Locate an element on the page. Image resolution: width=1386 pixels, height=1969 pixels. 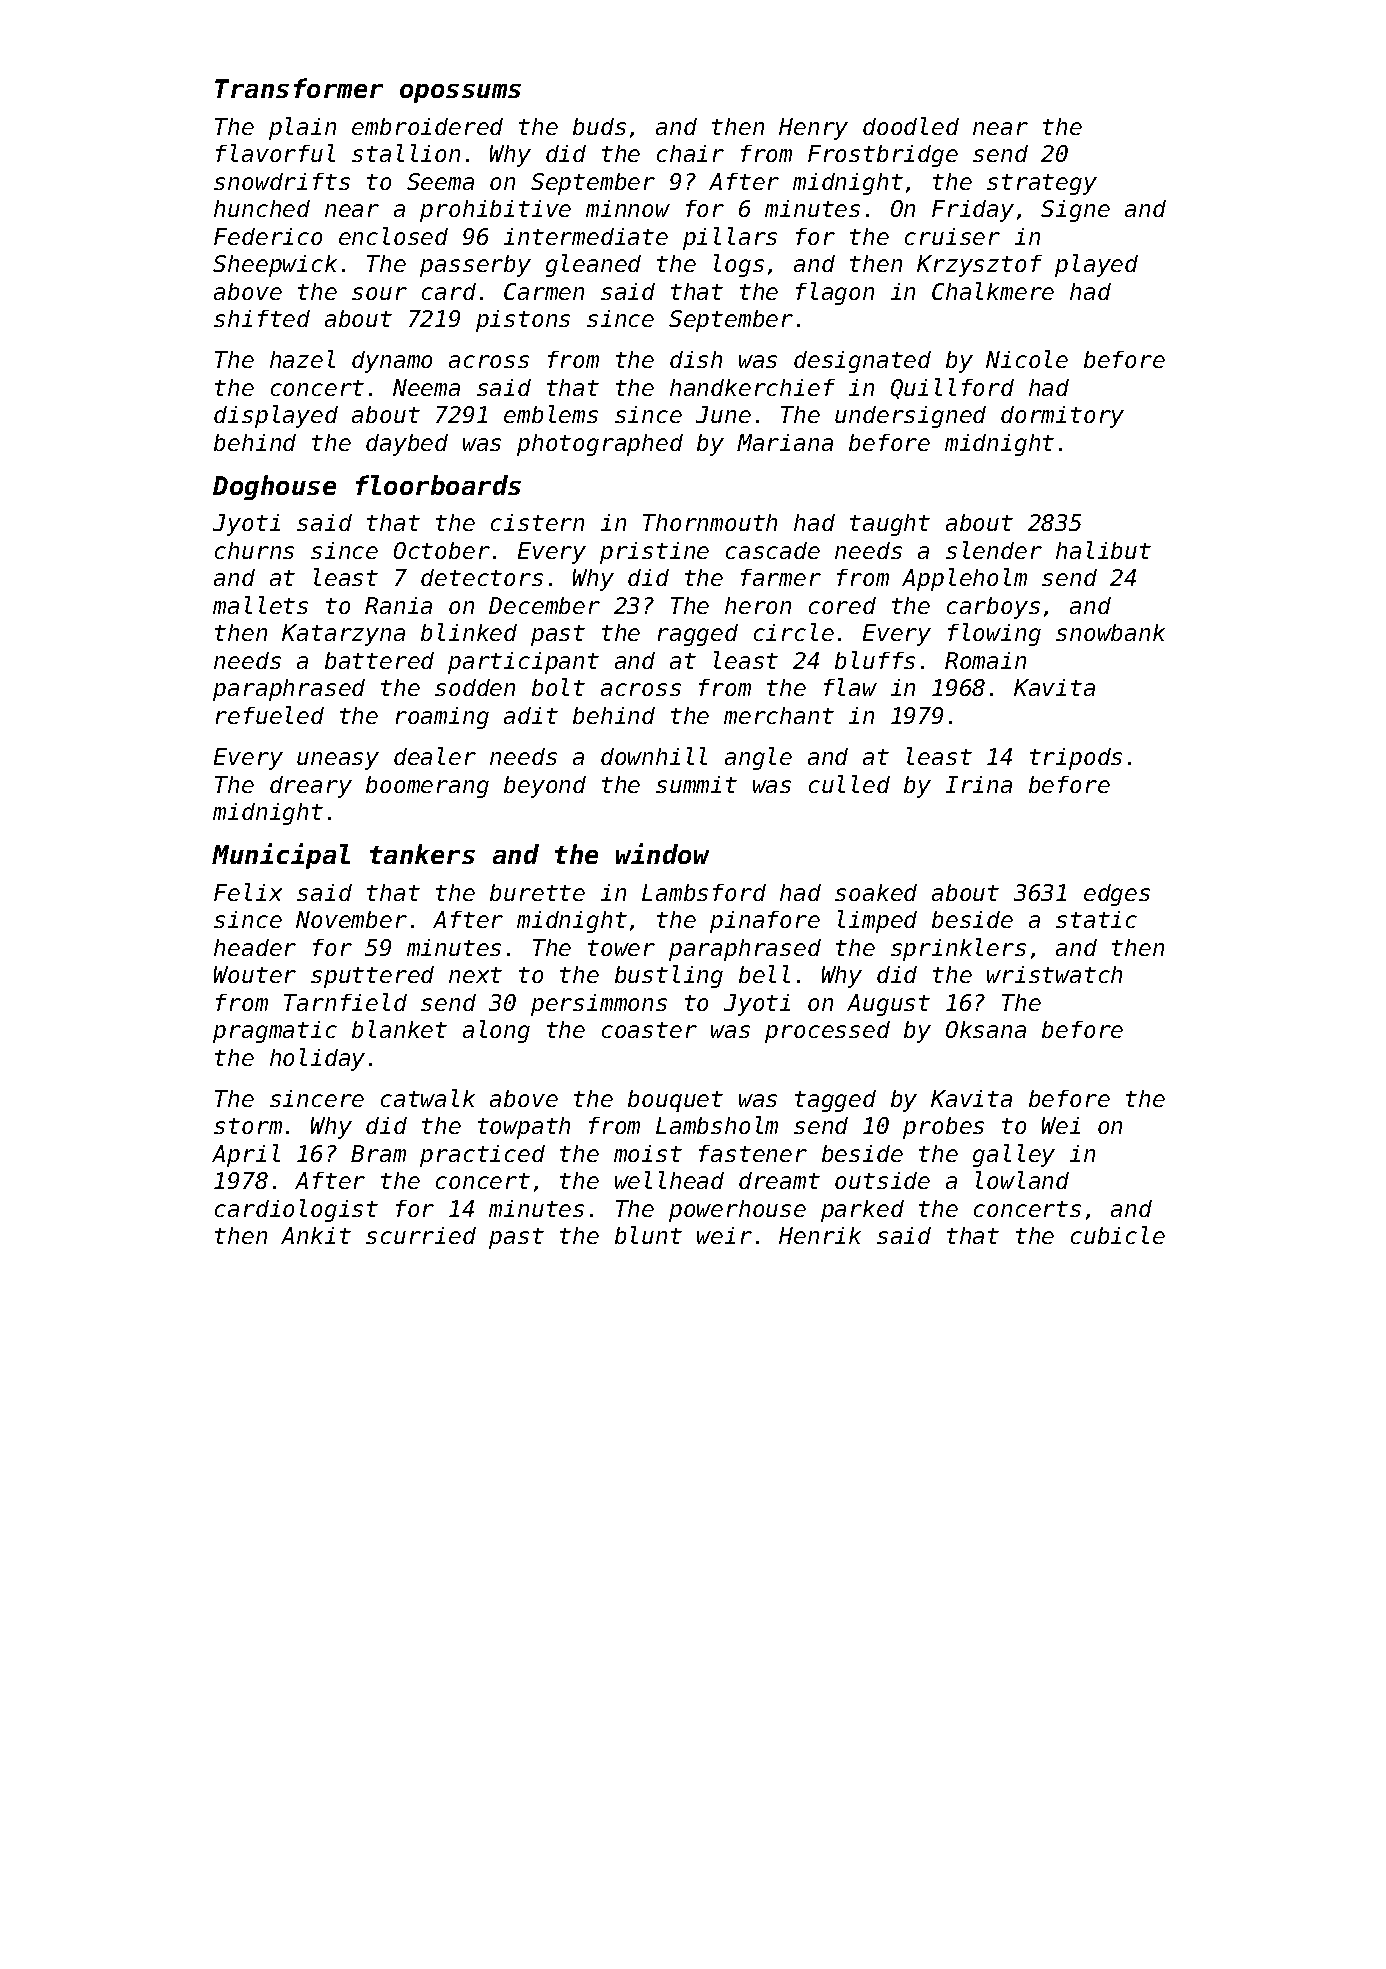
minnow is located at coordinates (628, 208).
